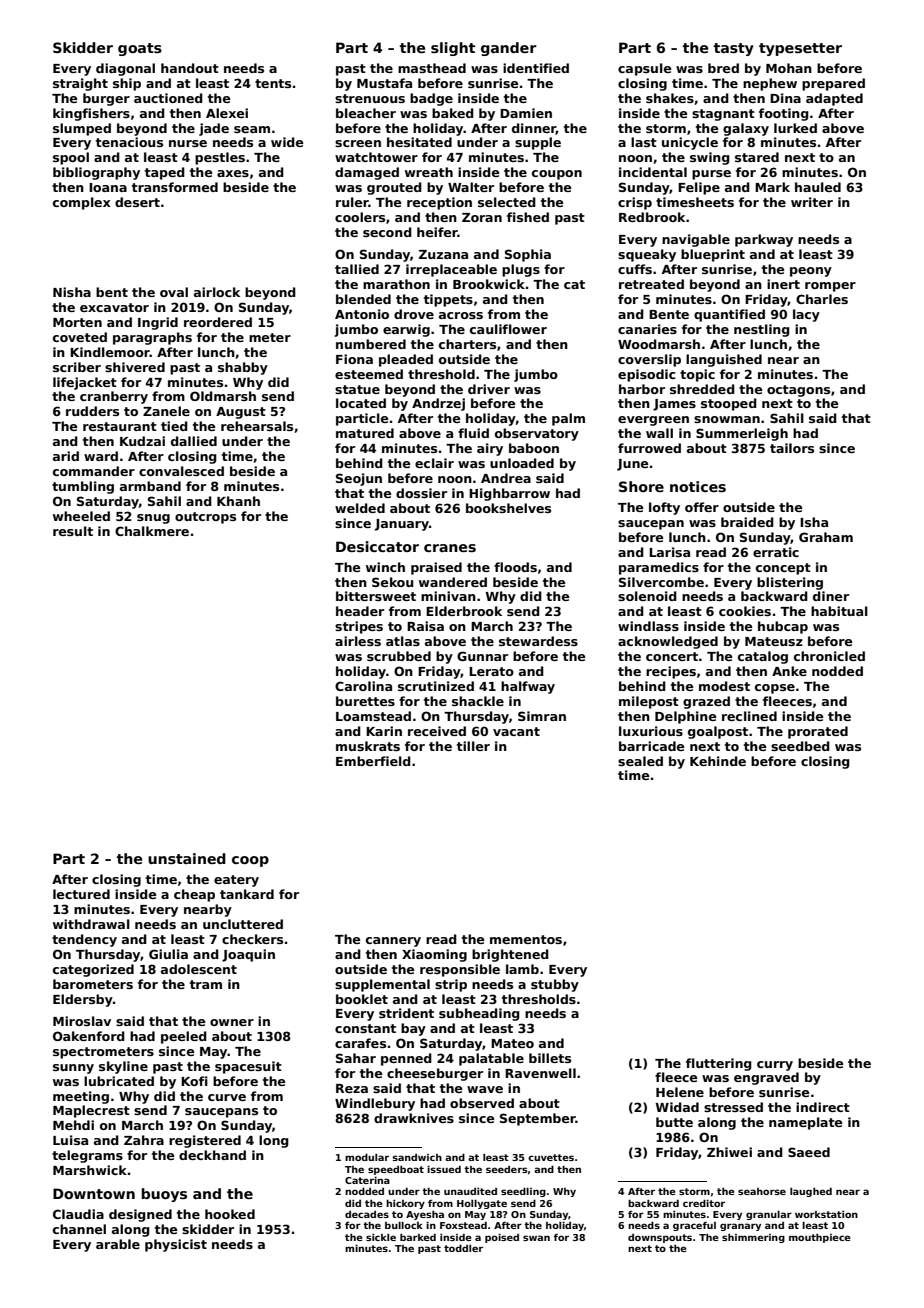 This document has height=1308, width=924. What do you see at coordinates (82, 1021) in the document?
I see `Miroslav` at bounding box center [82, 1021].
